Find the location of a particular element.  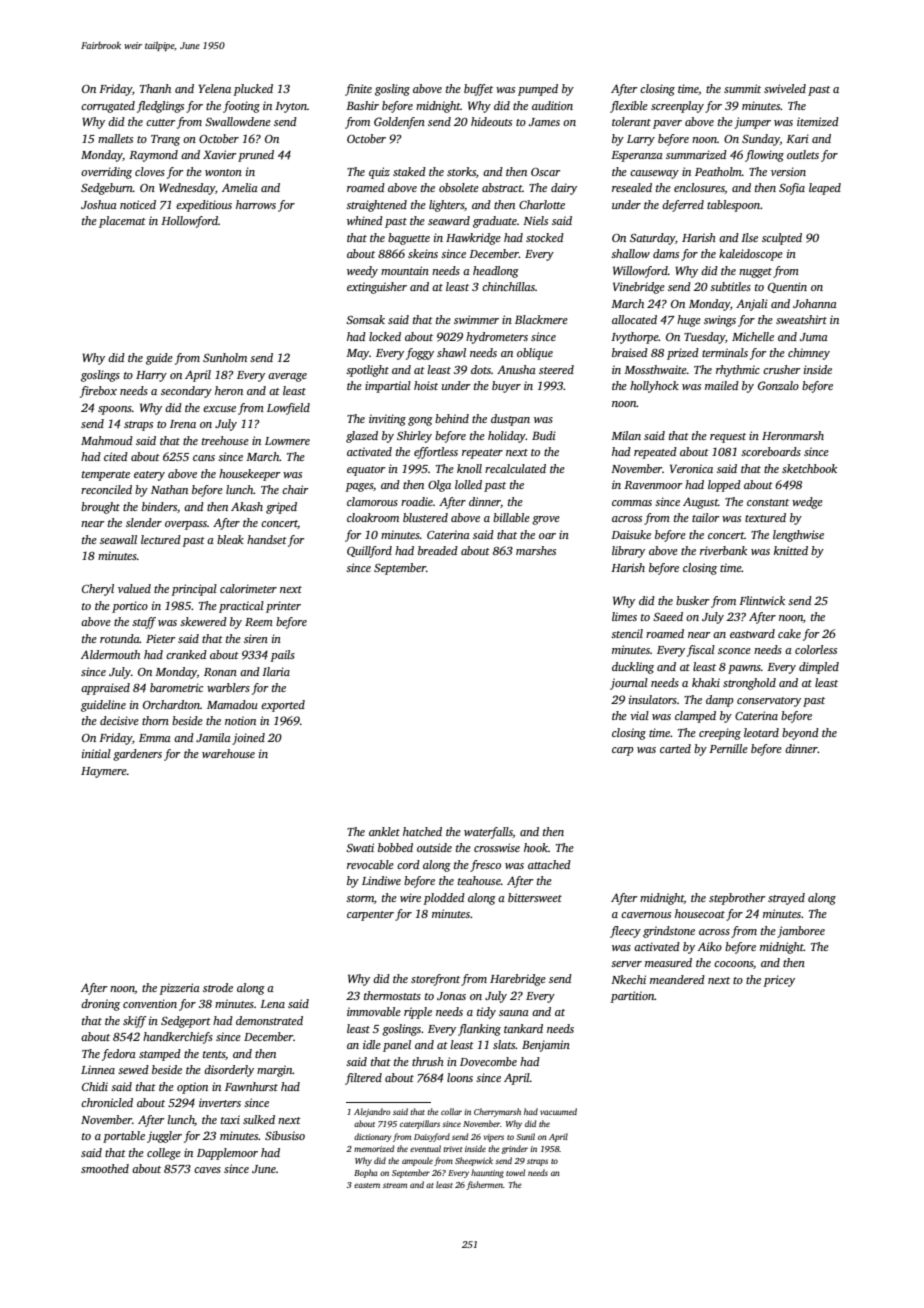

Johanna is located at coordinates (815, 303).
